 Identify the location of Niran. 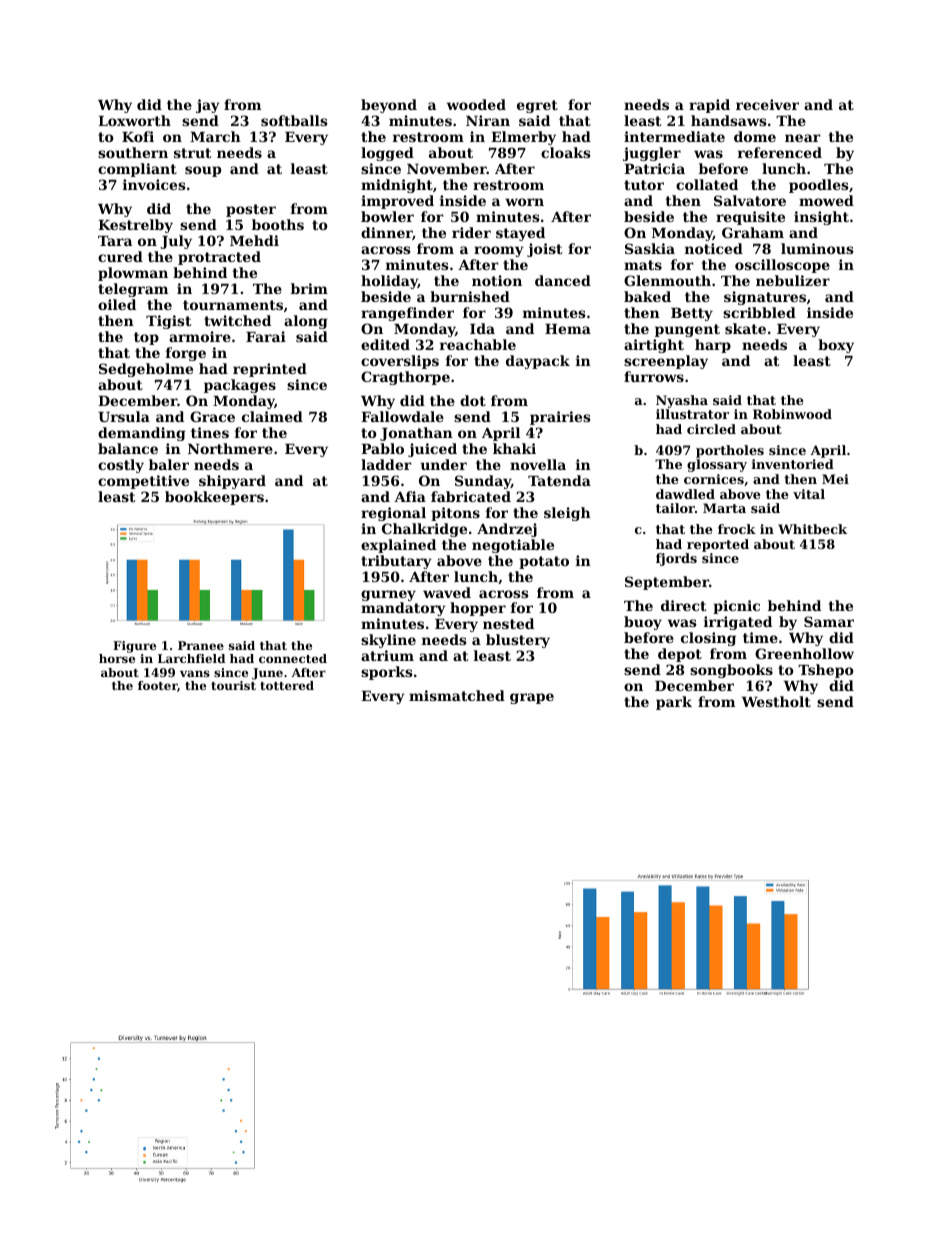
(488, 120).
